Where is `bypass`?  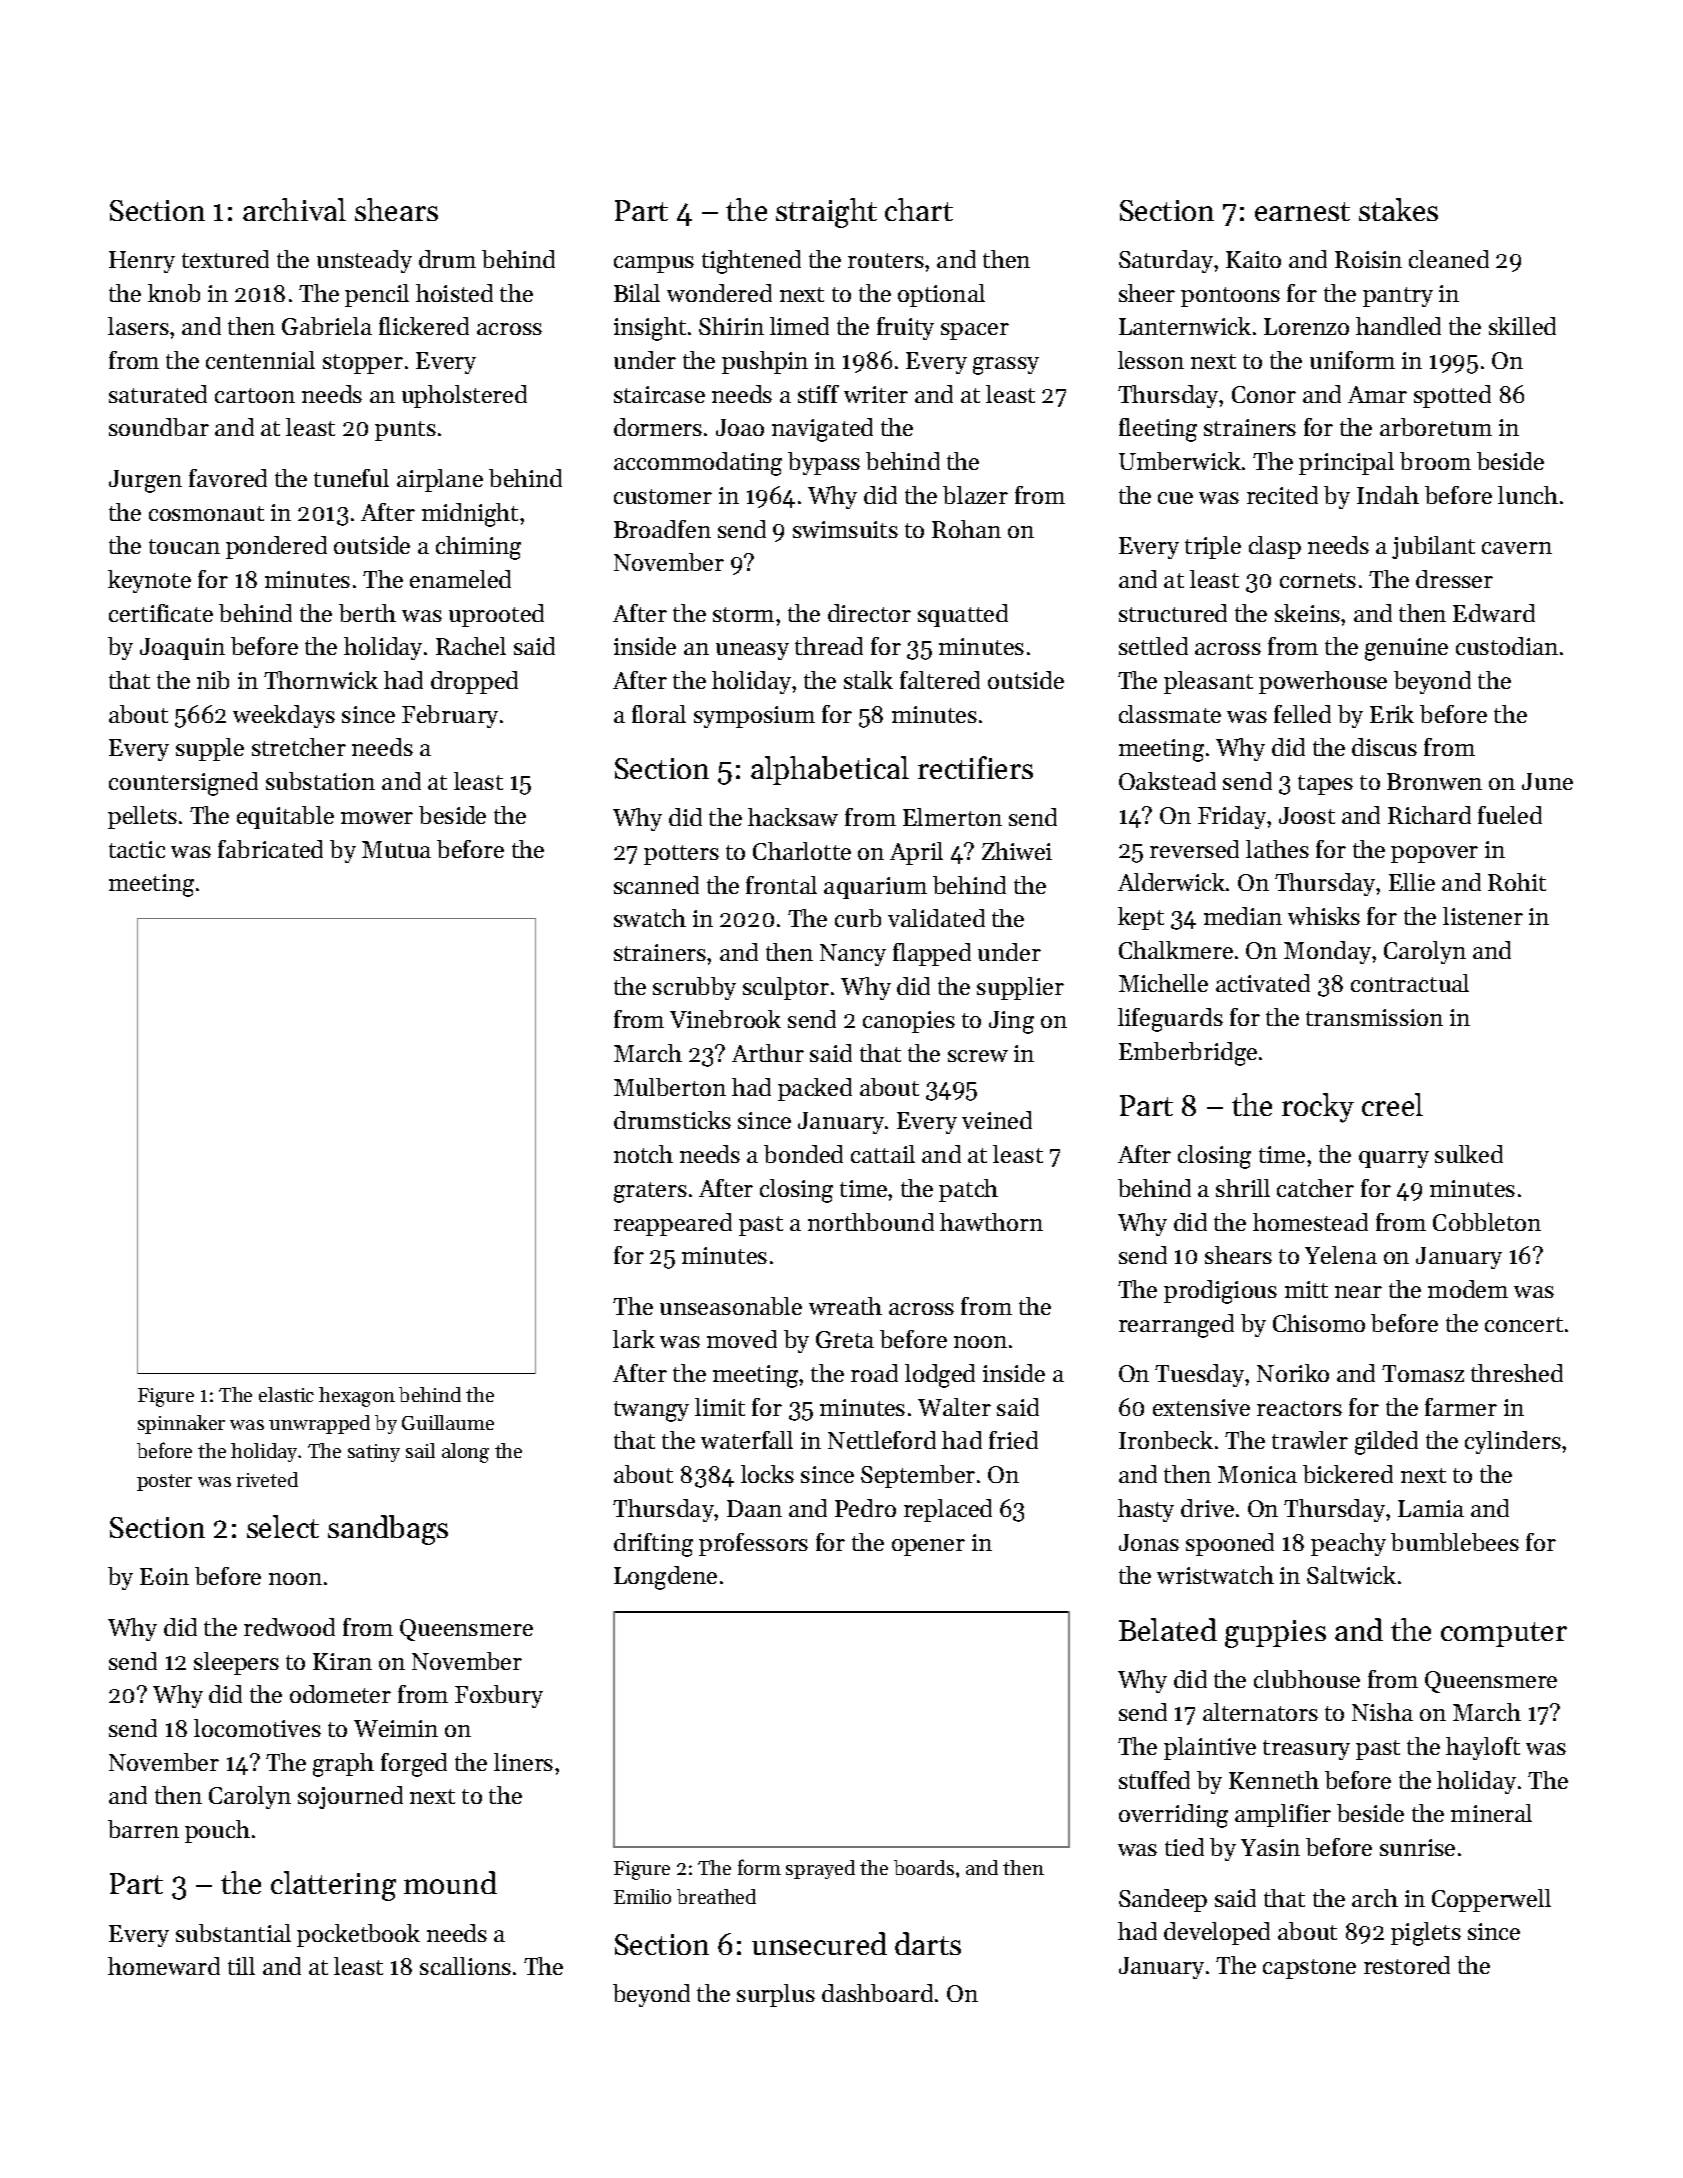 bypass is located at coordinates (824, 463).
